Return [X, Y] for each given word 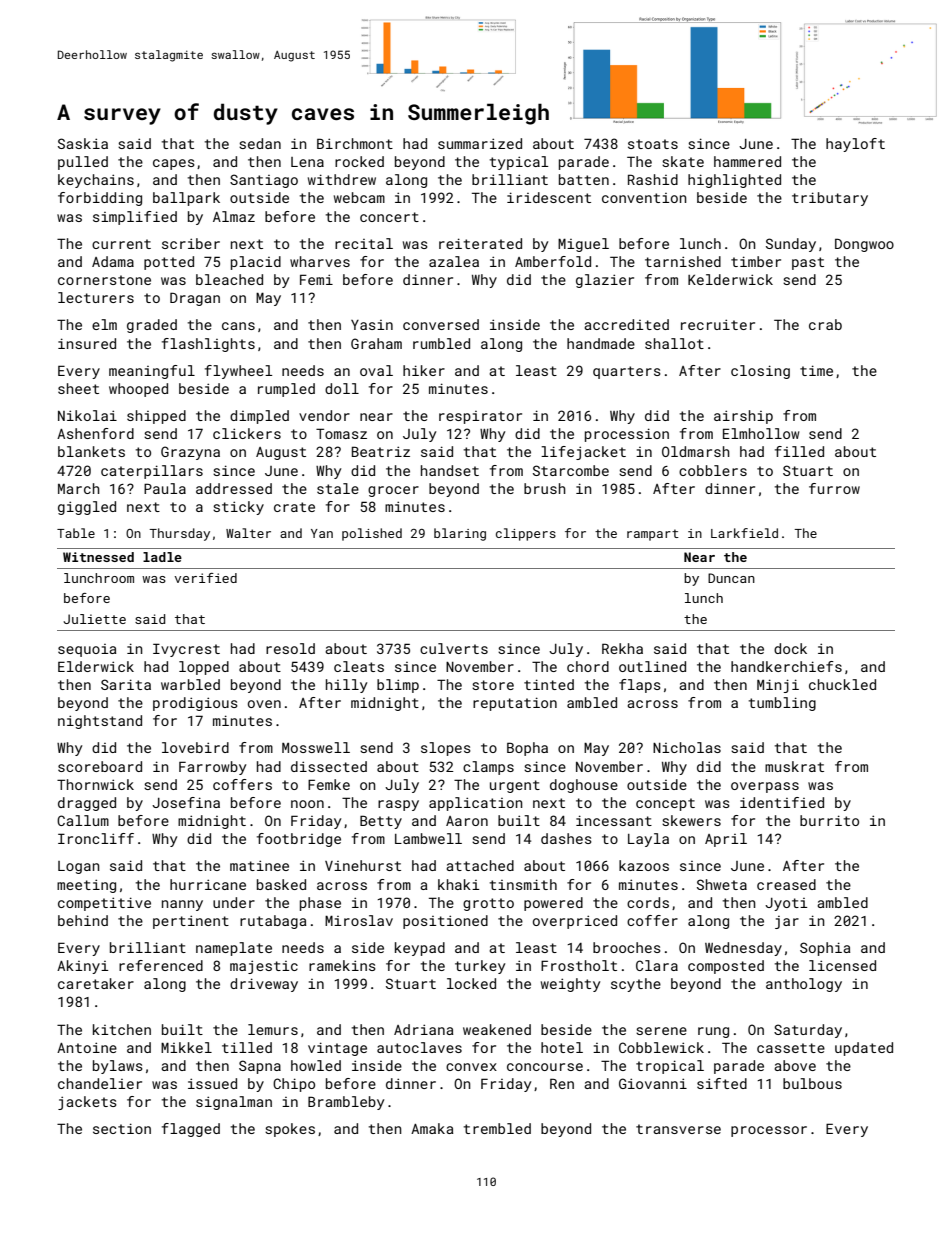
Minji [778, 686]
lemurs [273, 1029]
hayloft [855, 145]
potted [169, 263]
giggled [87, 508]
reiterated [480, 243]
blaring [460, 534]
